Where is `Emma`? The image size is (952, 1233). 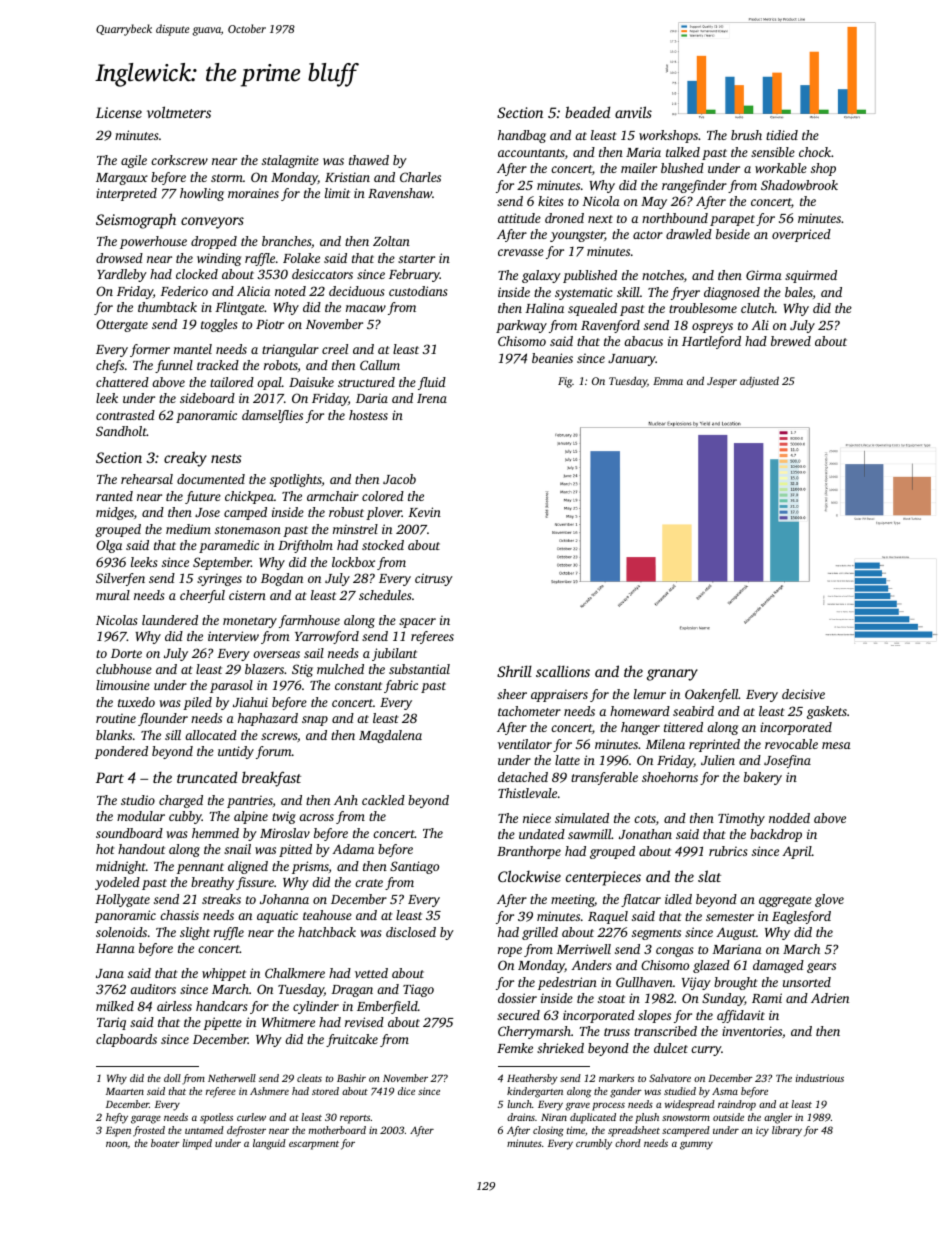 Emma is located at coordinates (668, 381).
